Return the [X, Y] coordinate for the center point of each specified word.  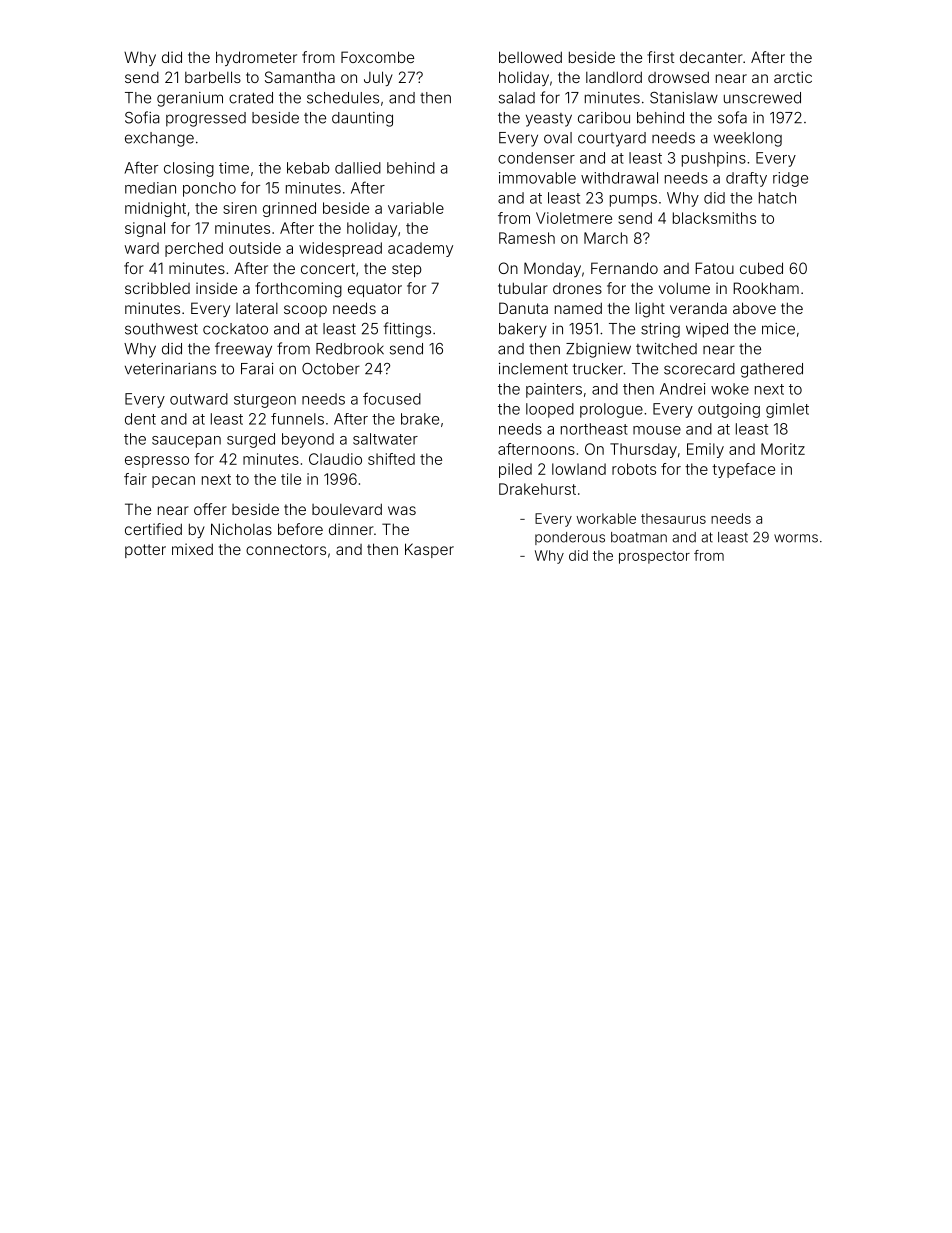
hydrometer [256, 58]
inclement [533, 369]
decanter [711, 57]
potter [145, 551]
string [660, 330]
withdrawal [619, 178]
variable [416, 208]
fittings [407, 330]
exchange [159, 139]
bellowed [530, 57]
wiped [707, 330]
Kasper [429, 550]
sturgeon [265, 401]
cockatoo [235, 329]
